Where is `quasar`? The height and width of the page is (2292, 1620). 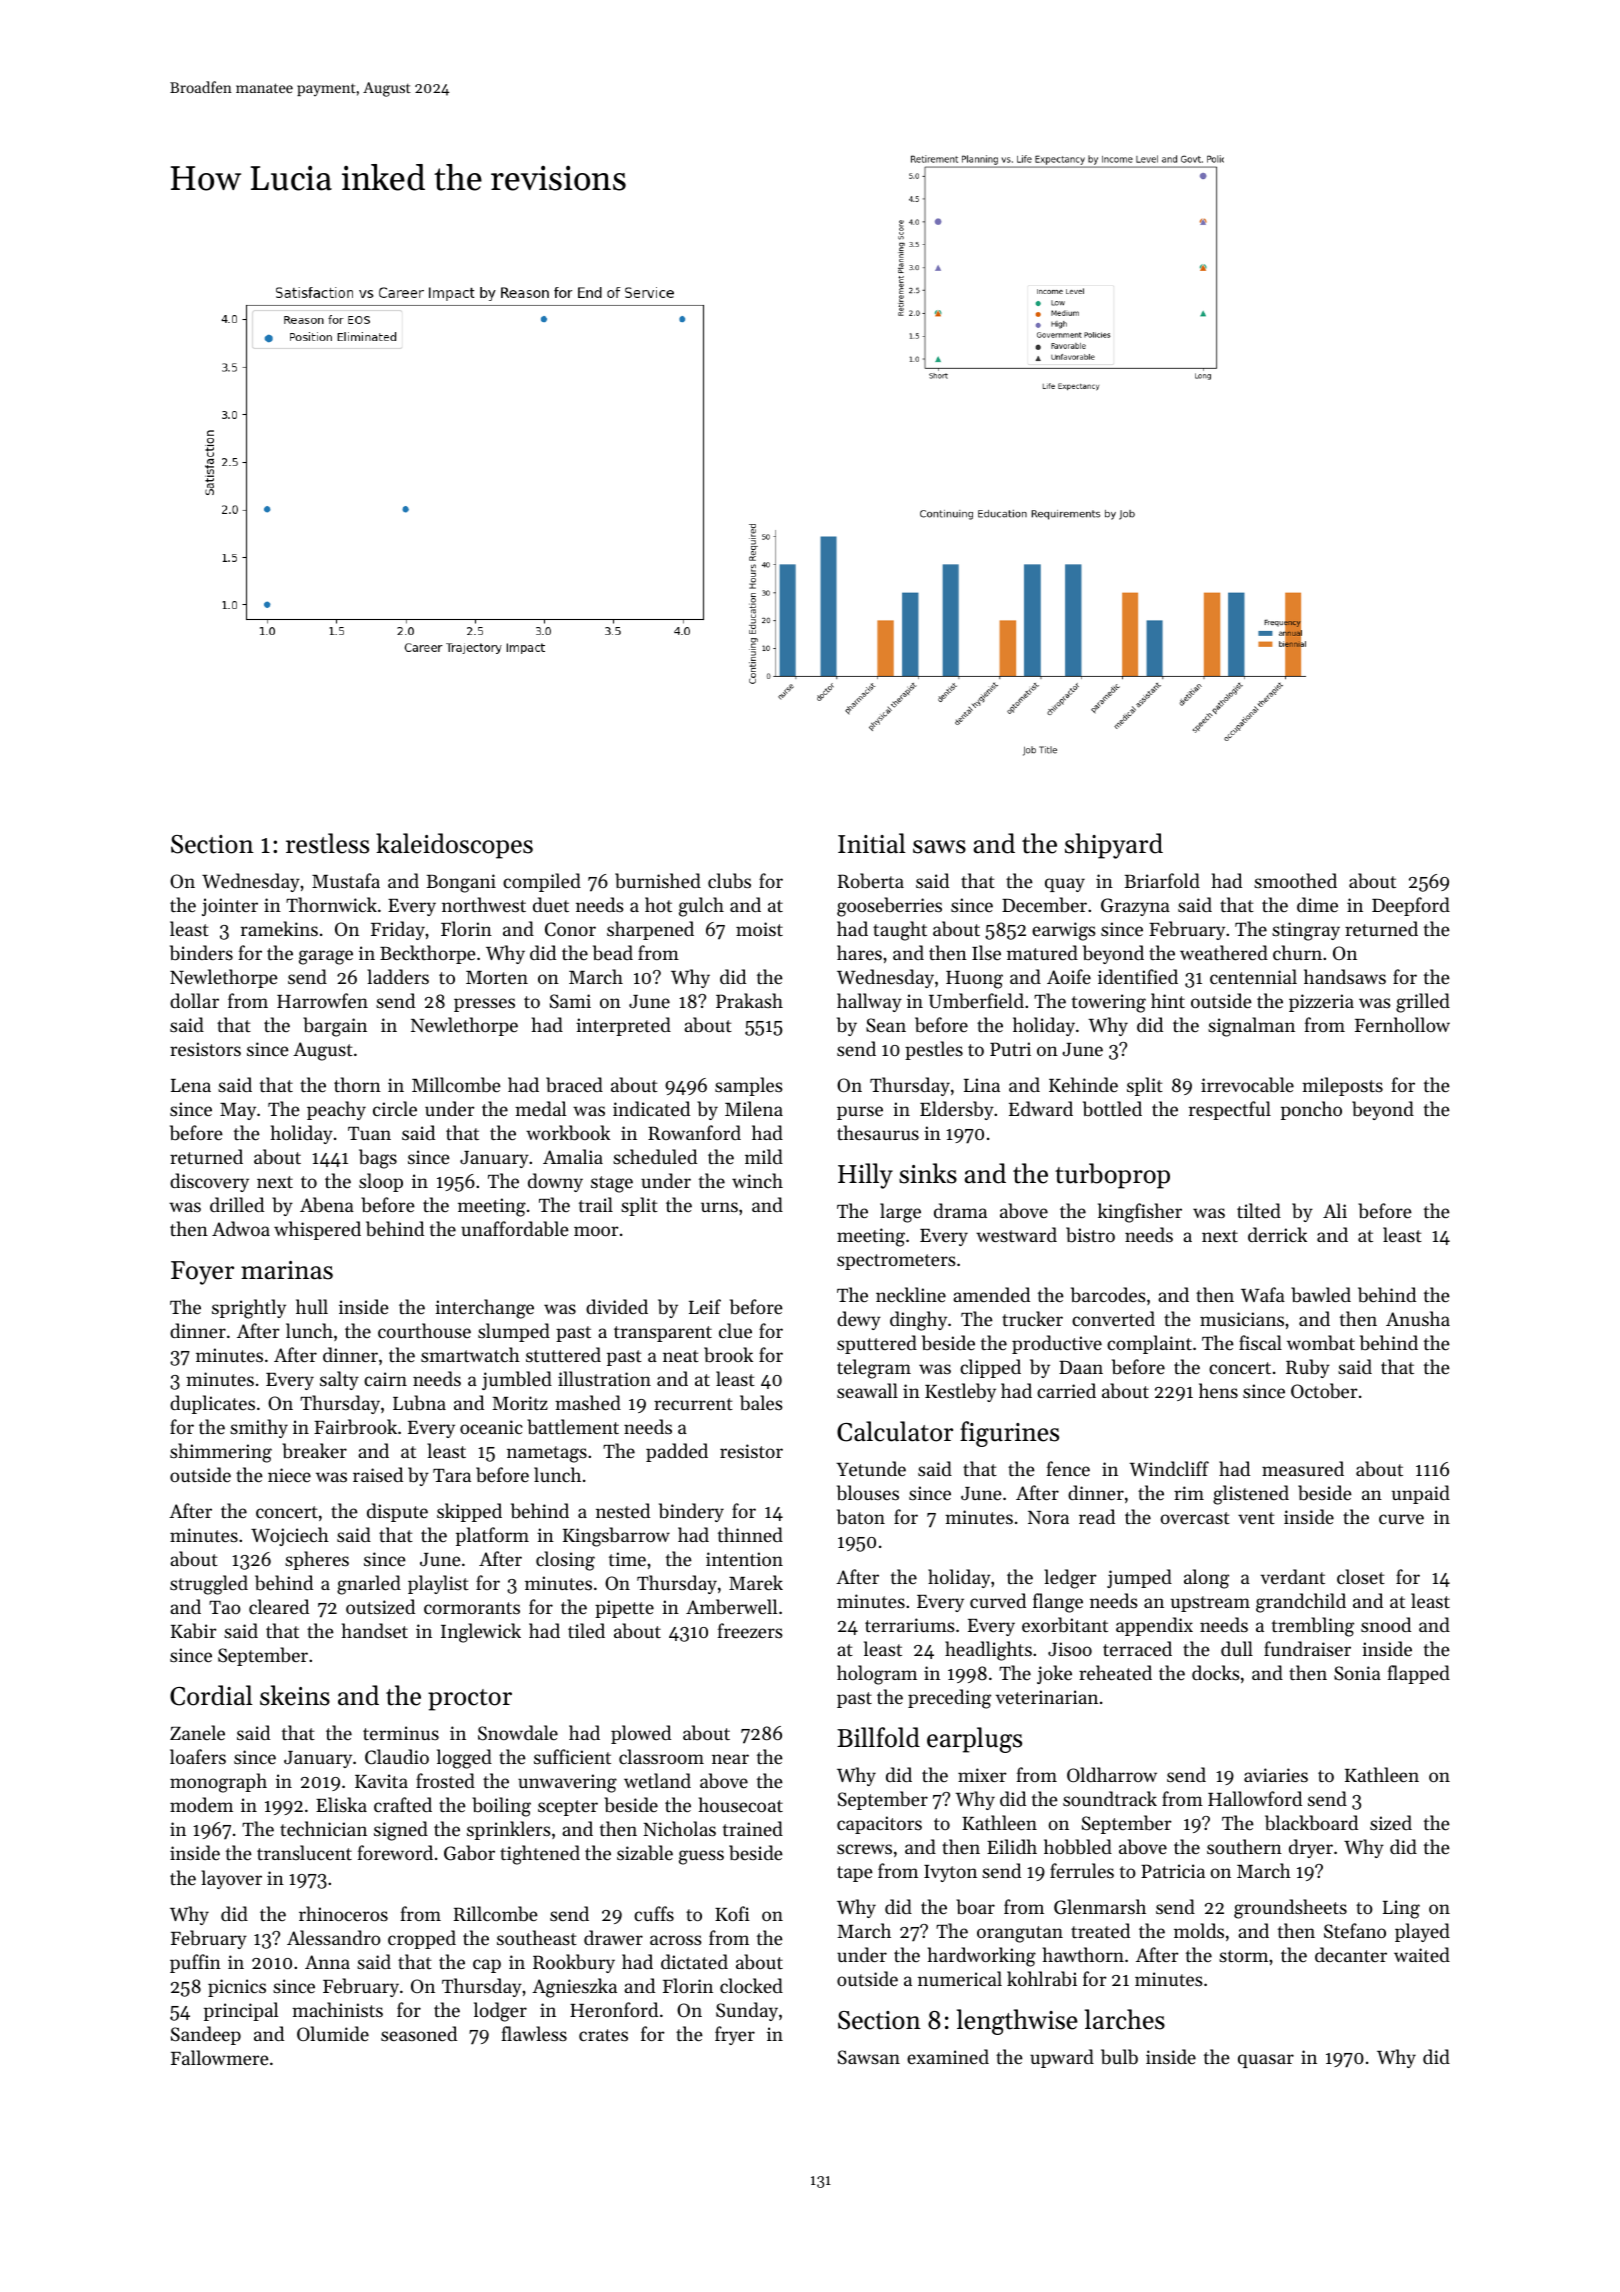 quasar is located at coordinates (1266, 2061).
